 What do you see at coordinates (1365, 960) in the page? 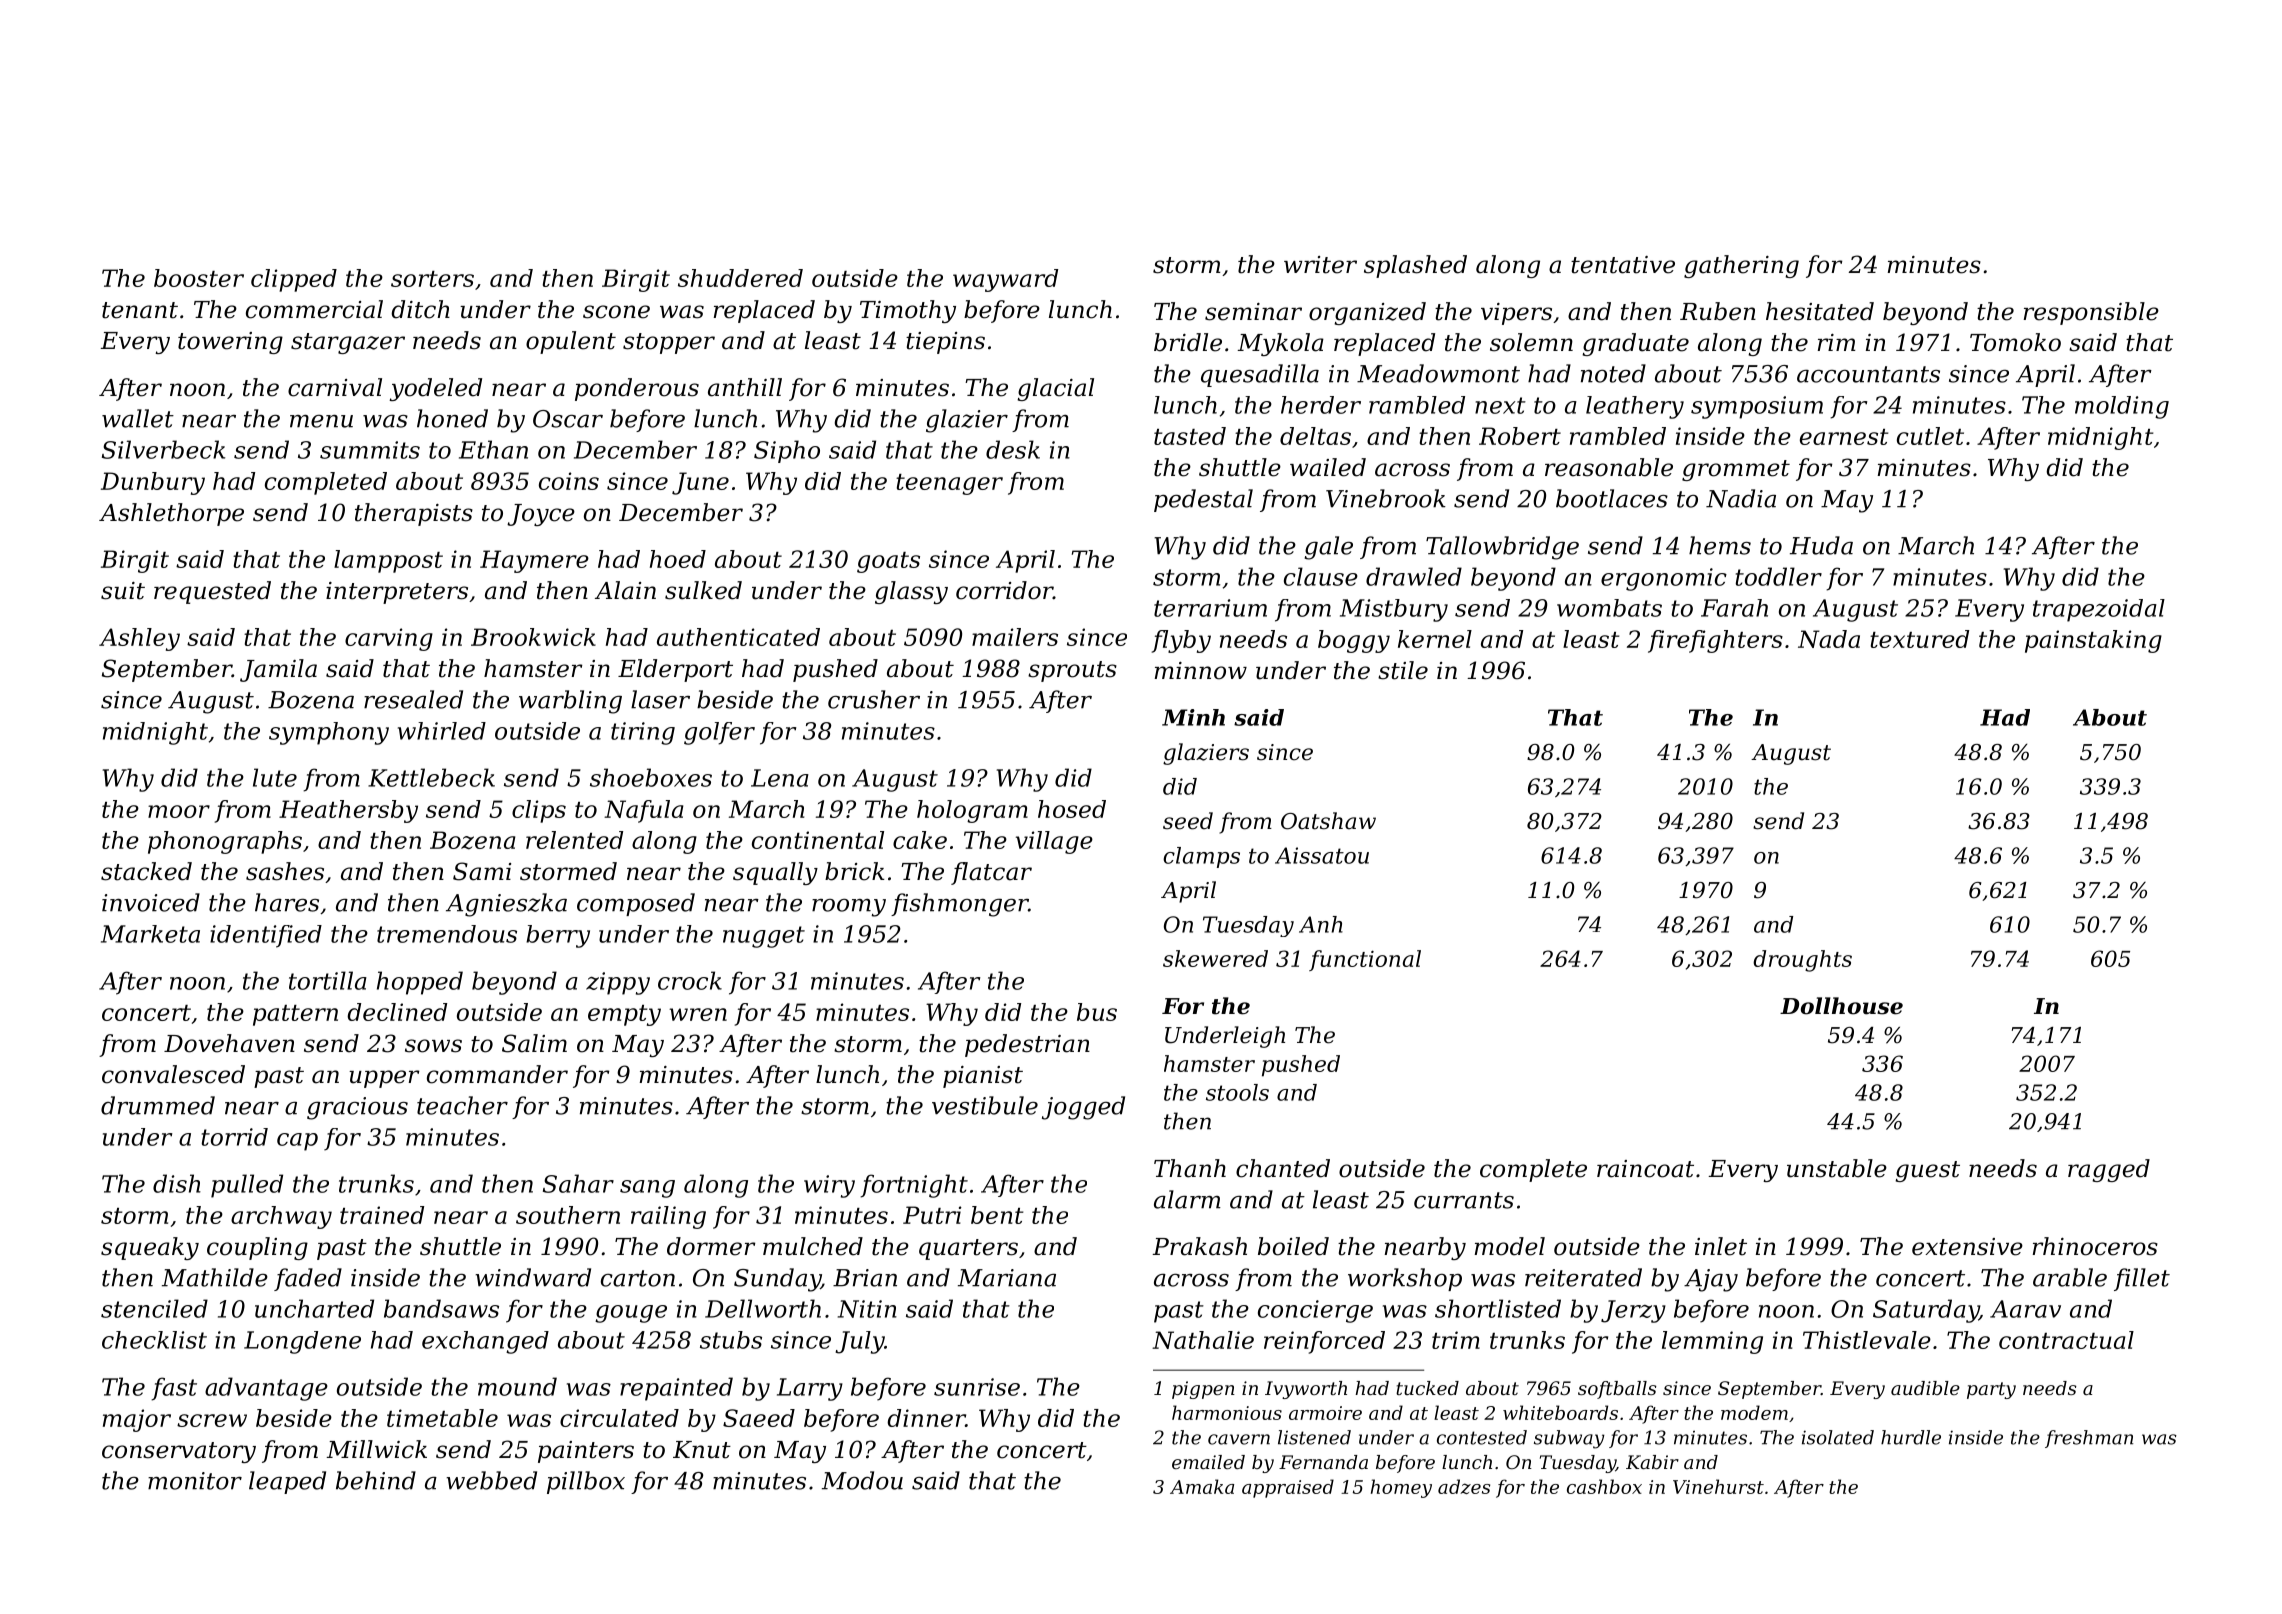
I see `functional` at bounding box center [1365, 960].
